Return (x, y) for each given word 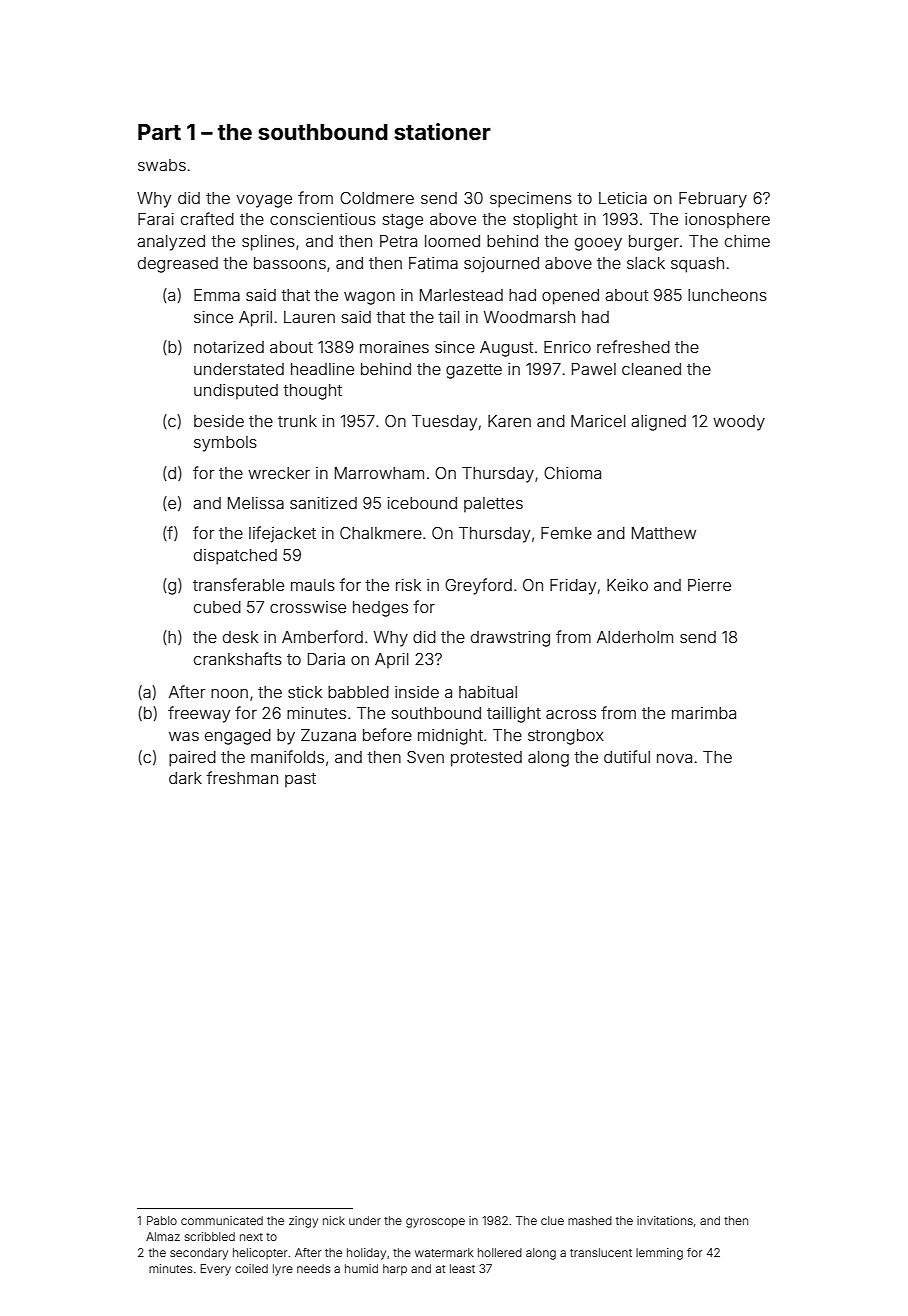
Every (215, 1270)
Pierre (709, 585)
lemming (659, 1254)
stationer (442, 131)
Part (159, 132)
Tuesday (444, 423)
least (462, 1268)
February (713, 200)
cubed (217, 607)
